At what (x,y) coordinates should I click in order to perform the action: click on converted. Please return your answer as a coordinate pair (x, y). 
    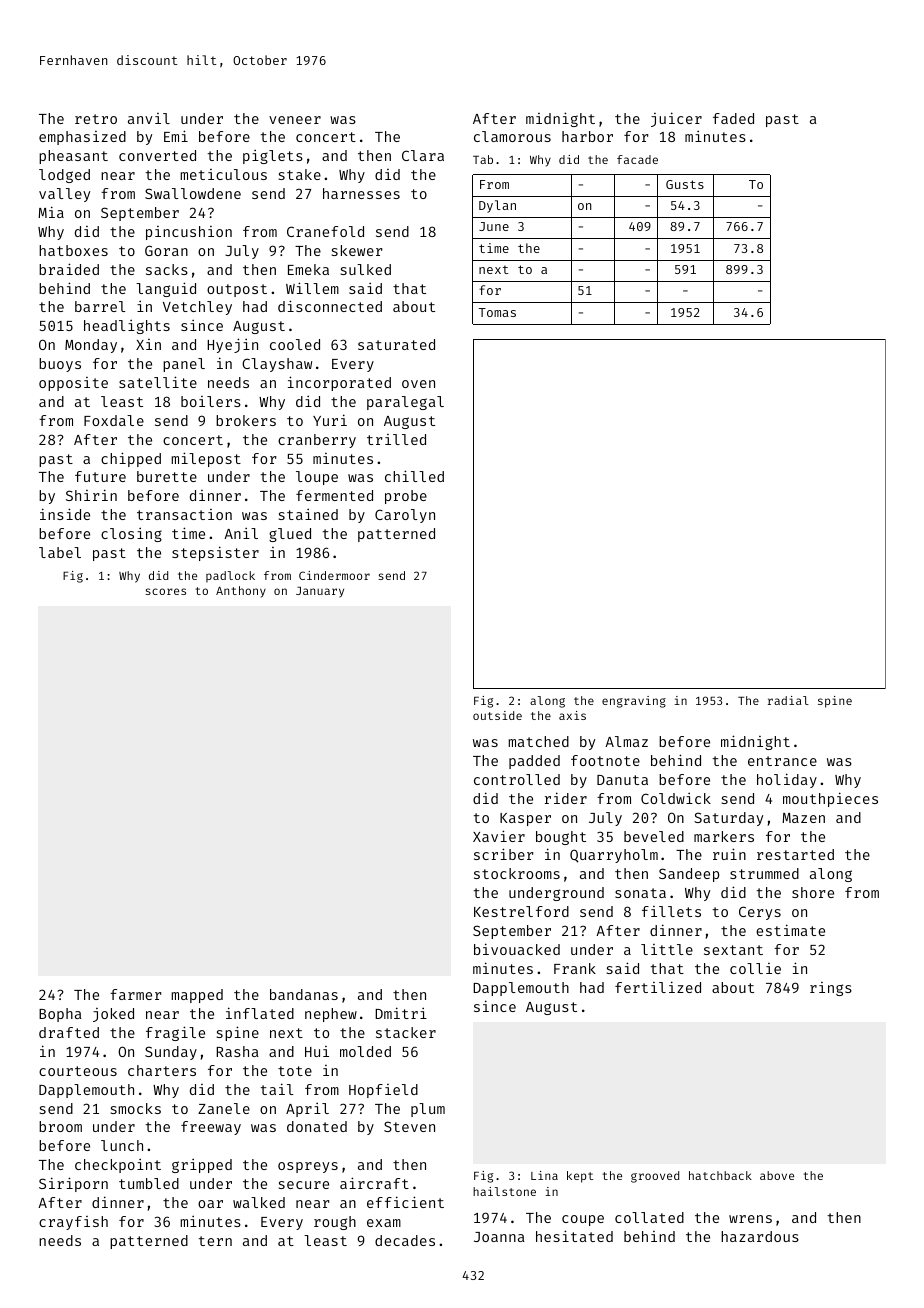
    Looking at the image, I should click on (157, 155).
